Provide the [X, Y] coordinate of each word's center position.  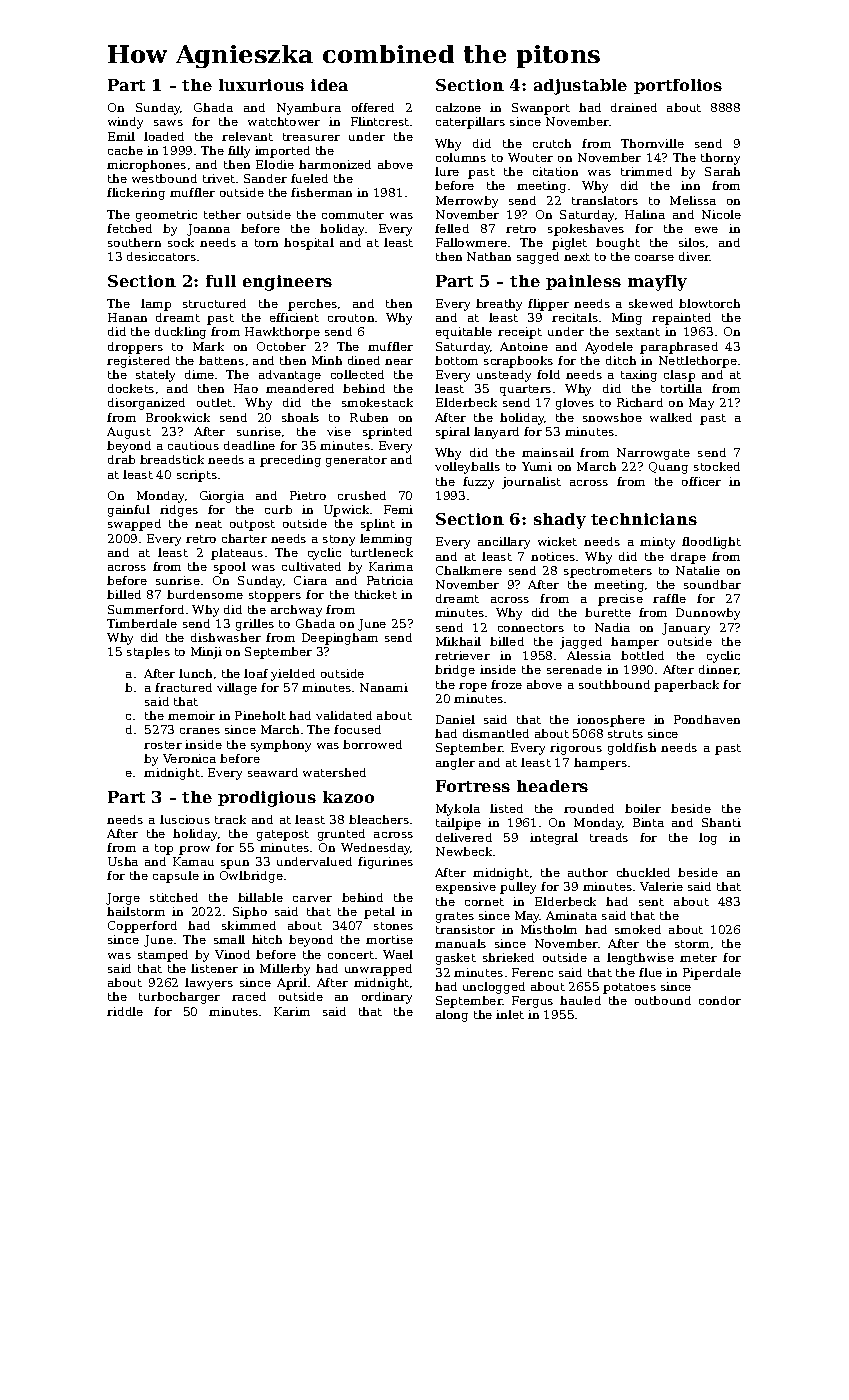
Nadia [612, 627]
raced [249, 996]
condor [720, 1000]
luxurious [261, 85]
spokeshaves [586, 230]
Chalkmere [469, 570]
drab [121, 459]
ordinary [387, 998]
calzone [458, 107]
